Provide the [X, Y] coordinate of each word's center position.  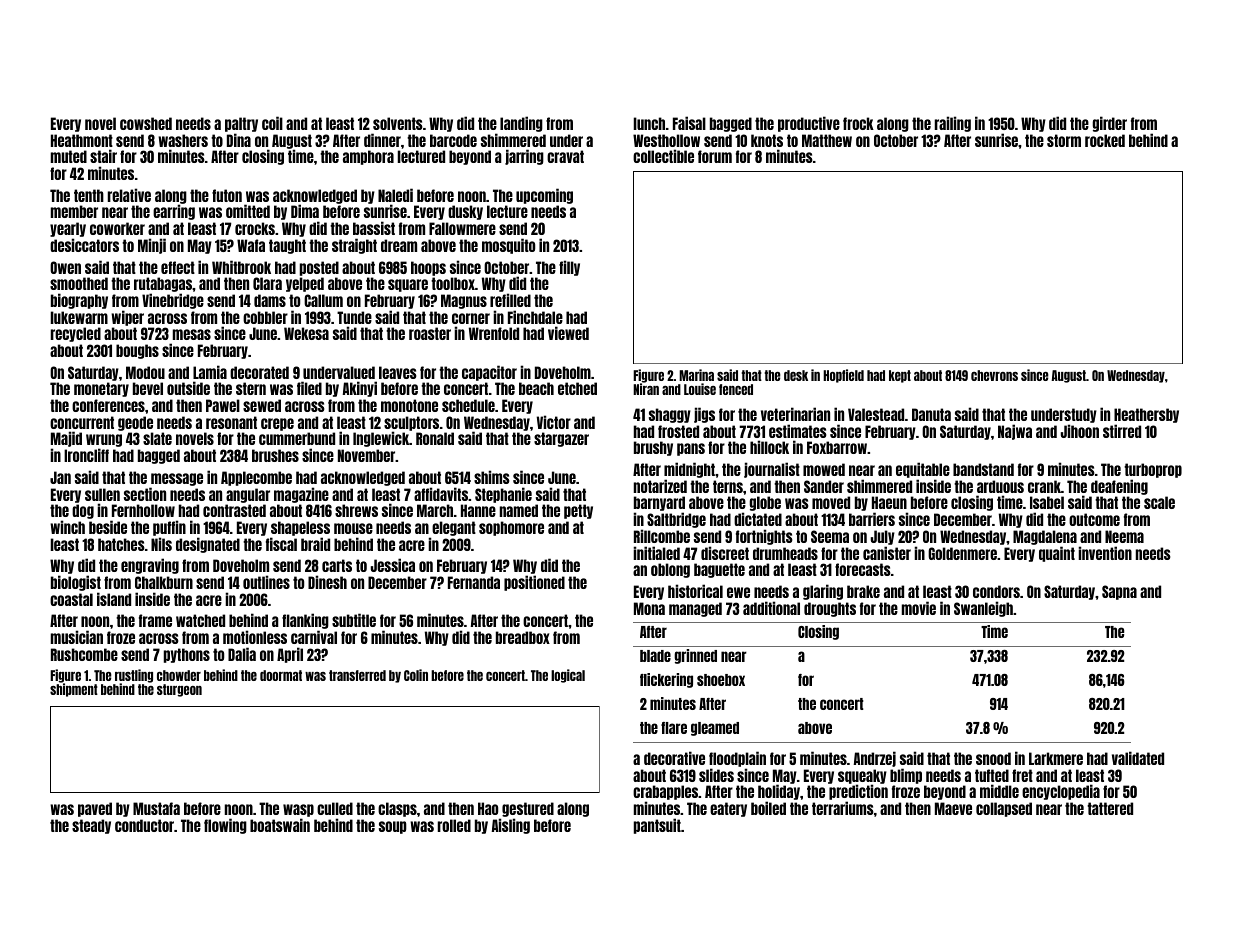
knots [767, 140]
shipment [74, 690]
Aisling [511, 826]
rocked [1105, 140]
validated [1138, 758]
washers [183, 140]
